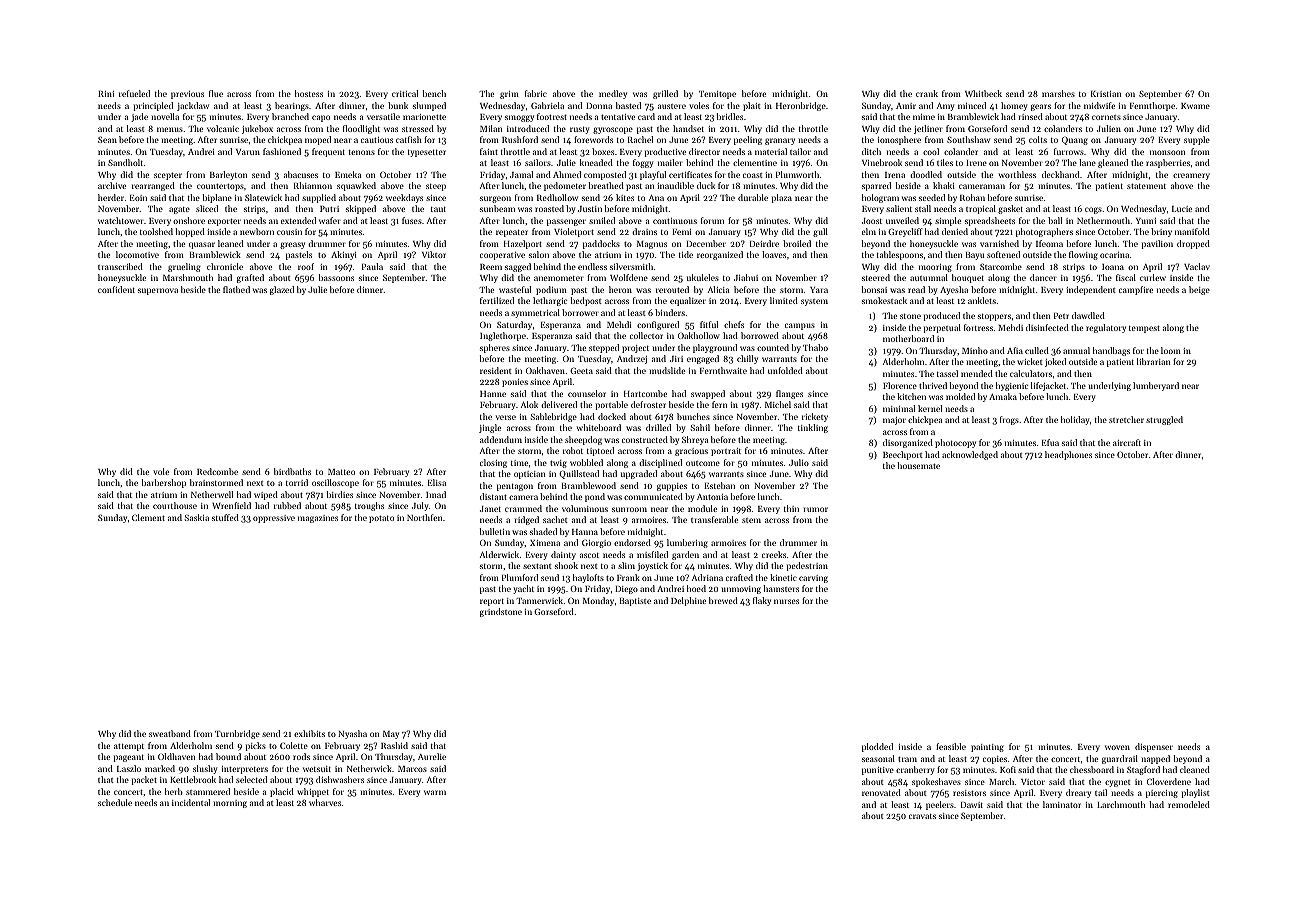 Image resolution: width=1308 pixels, height=924 pixels. Describe the element at coordinates (786, 601) in the document. I see `nurses` at that location.
